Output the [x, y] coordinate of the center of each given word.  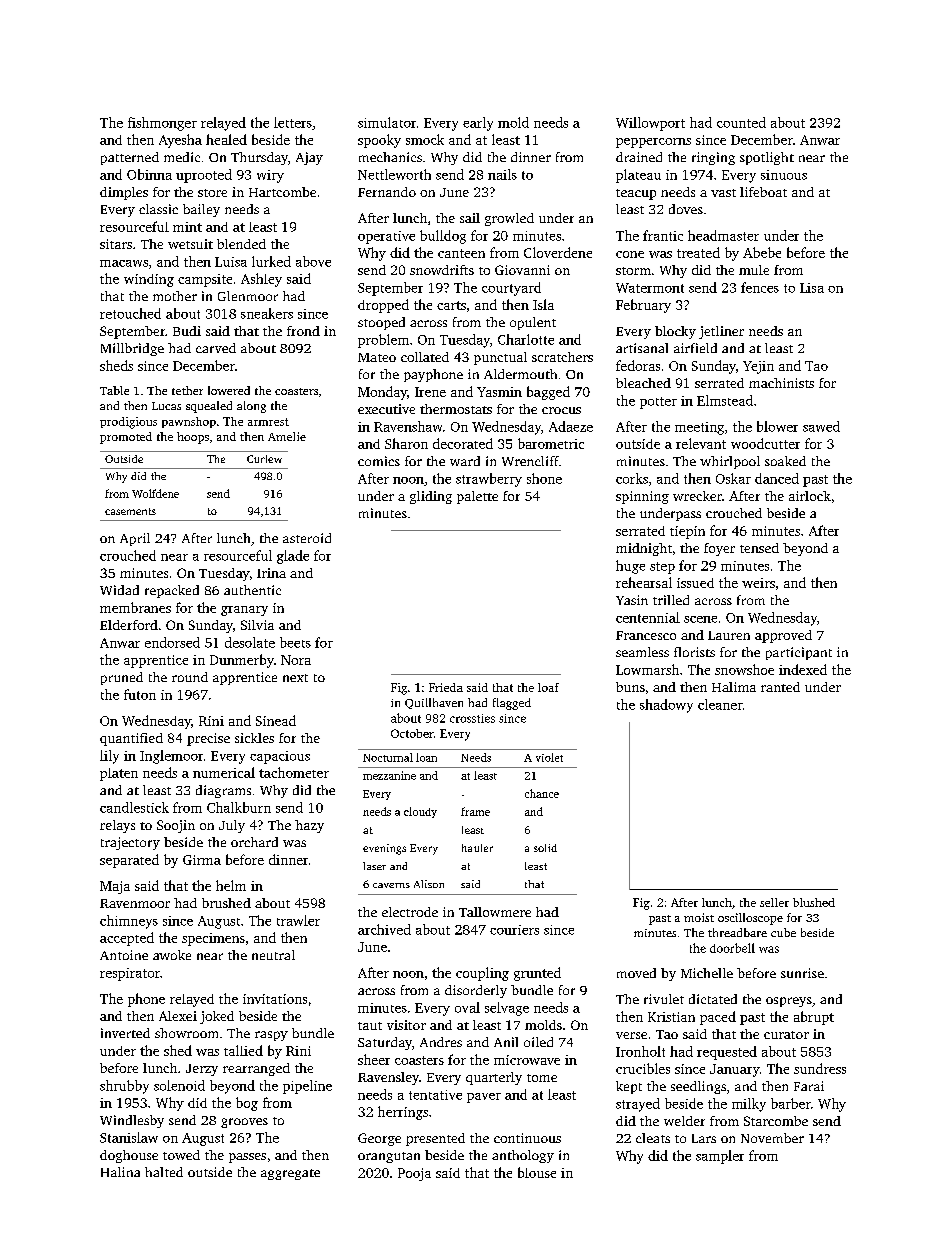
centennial [648, 617]
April [135, 539]
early [478, 124]
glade [293, 557]
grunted [537, 974]
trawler [298, 920]
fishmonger [162, 124]
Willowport [650, 124]
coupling [482, 974]
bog [247, 1104]
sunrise [802, 973]
